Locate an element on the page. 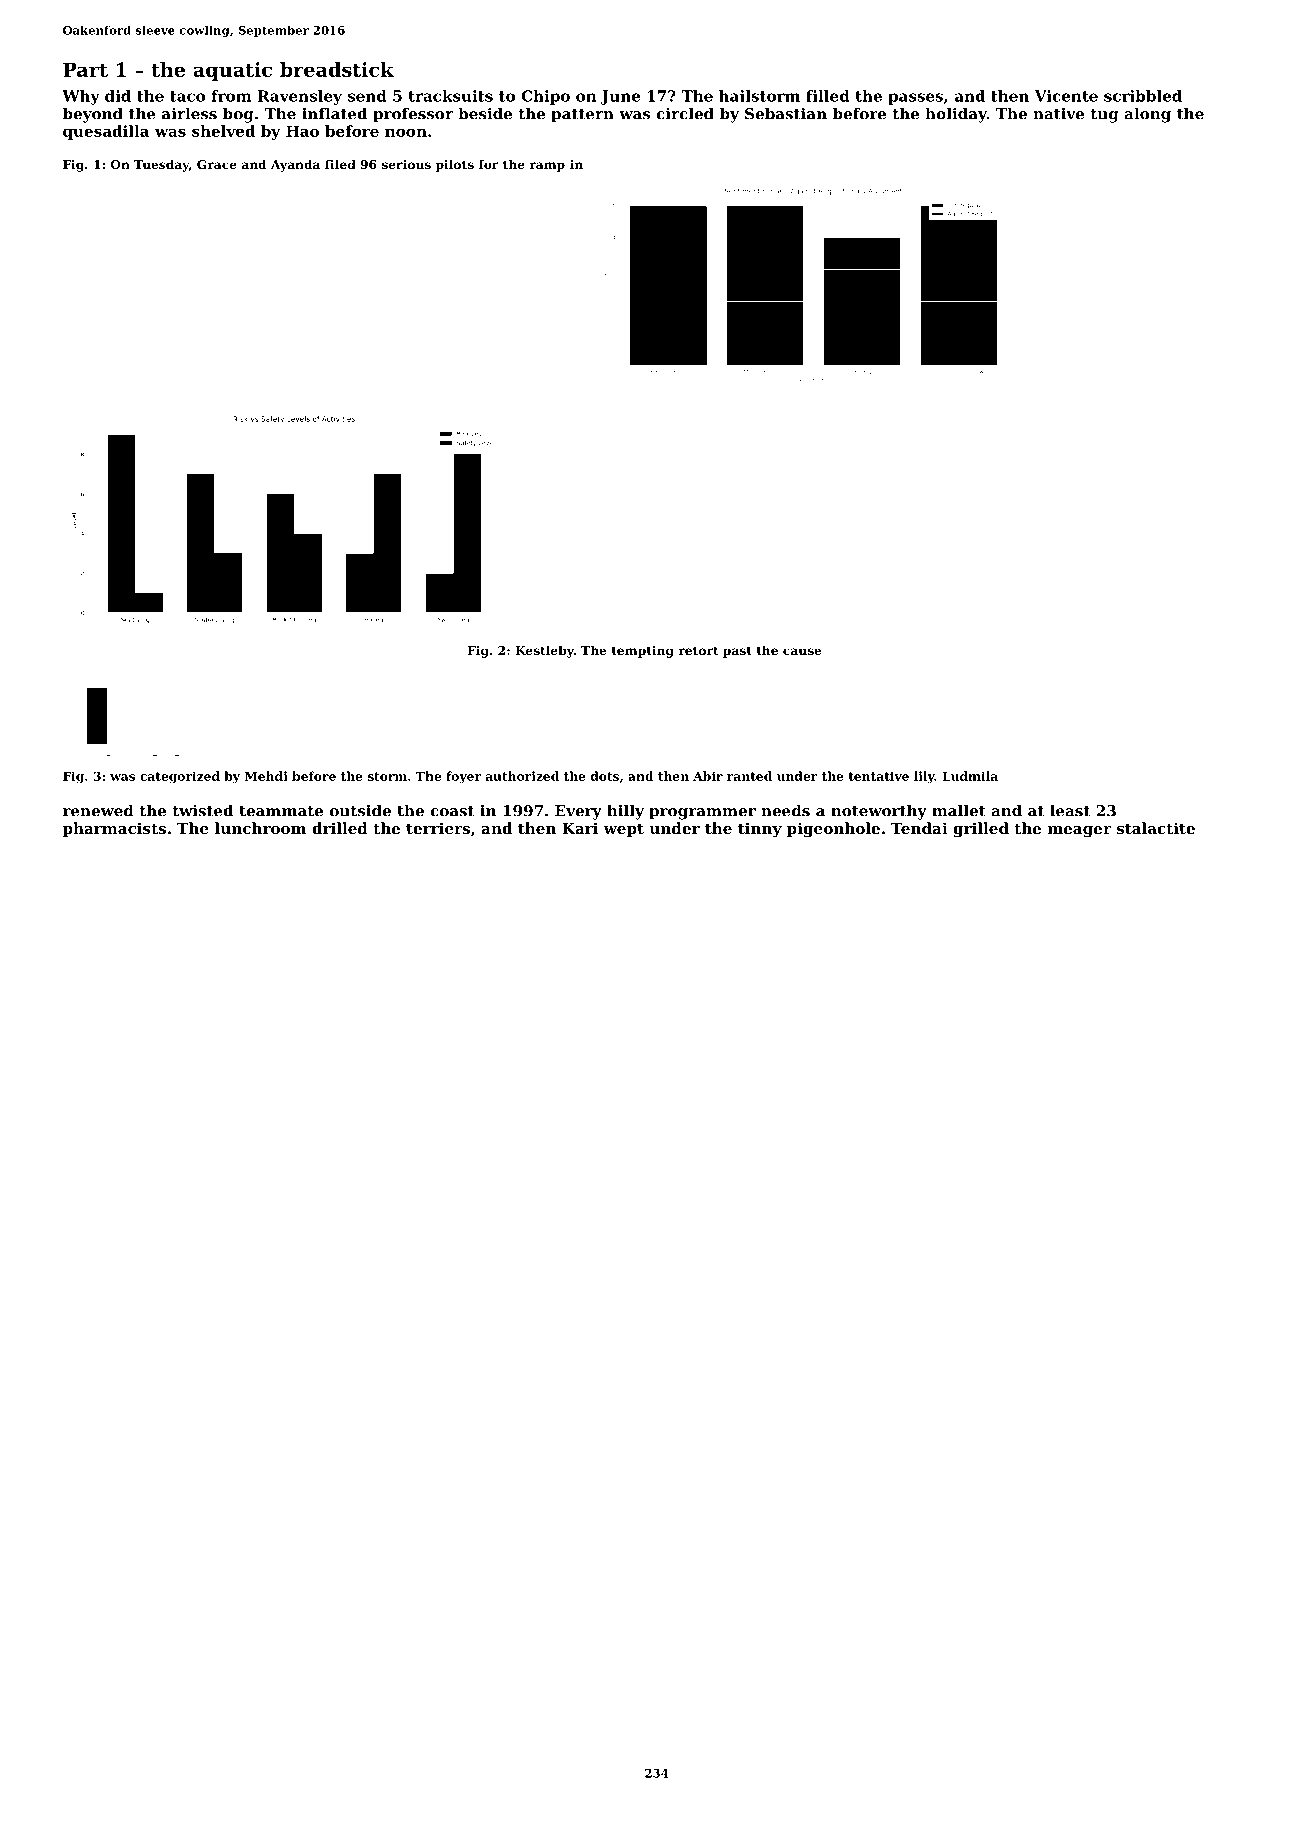  Ayanda is located at coordinates (295, 165).
